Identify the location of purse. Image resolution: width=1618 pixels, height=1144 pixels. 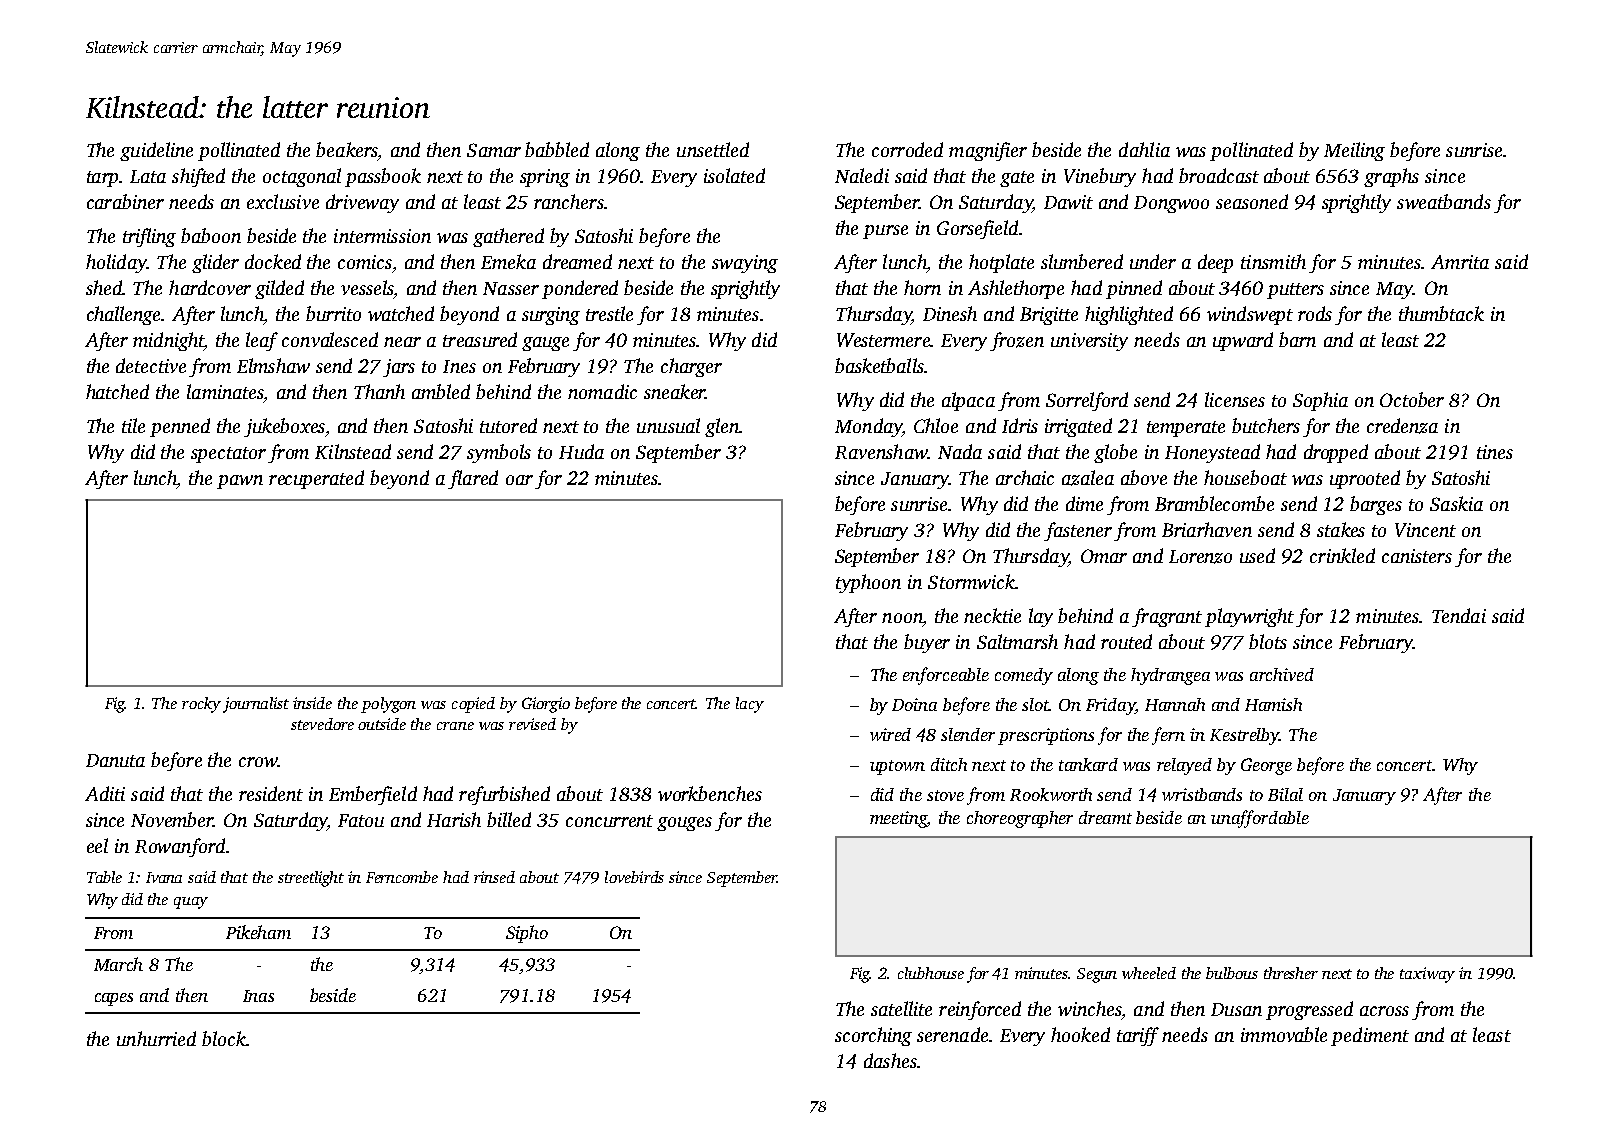
(885, 232).
